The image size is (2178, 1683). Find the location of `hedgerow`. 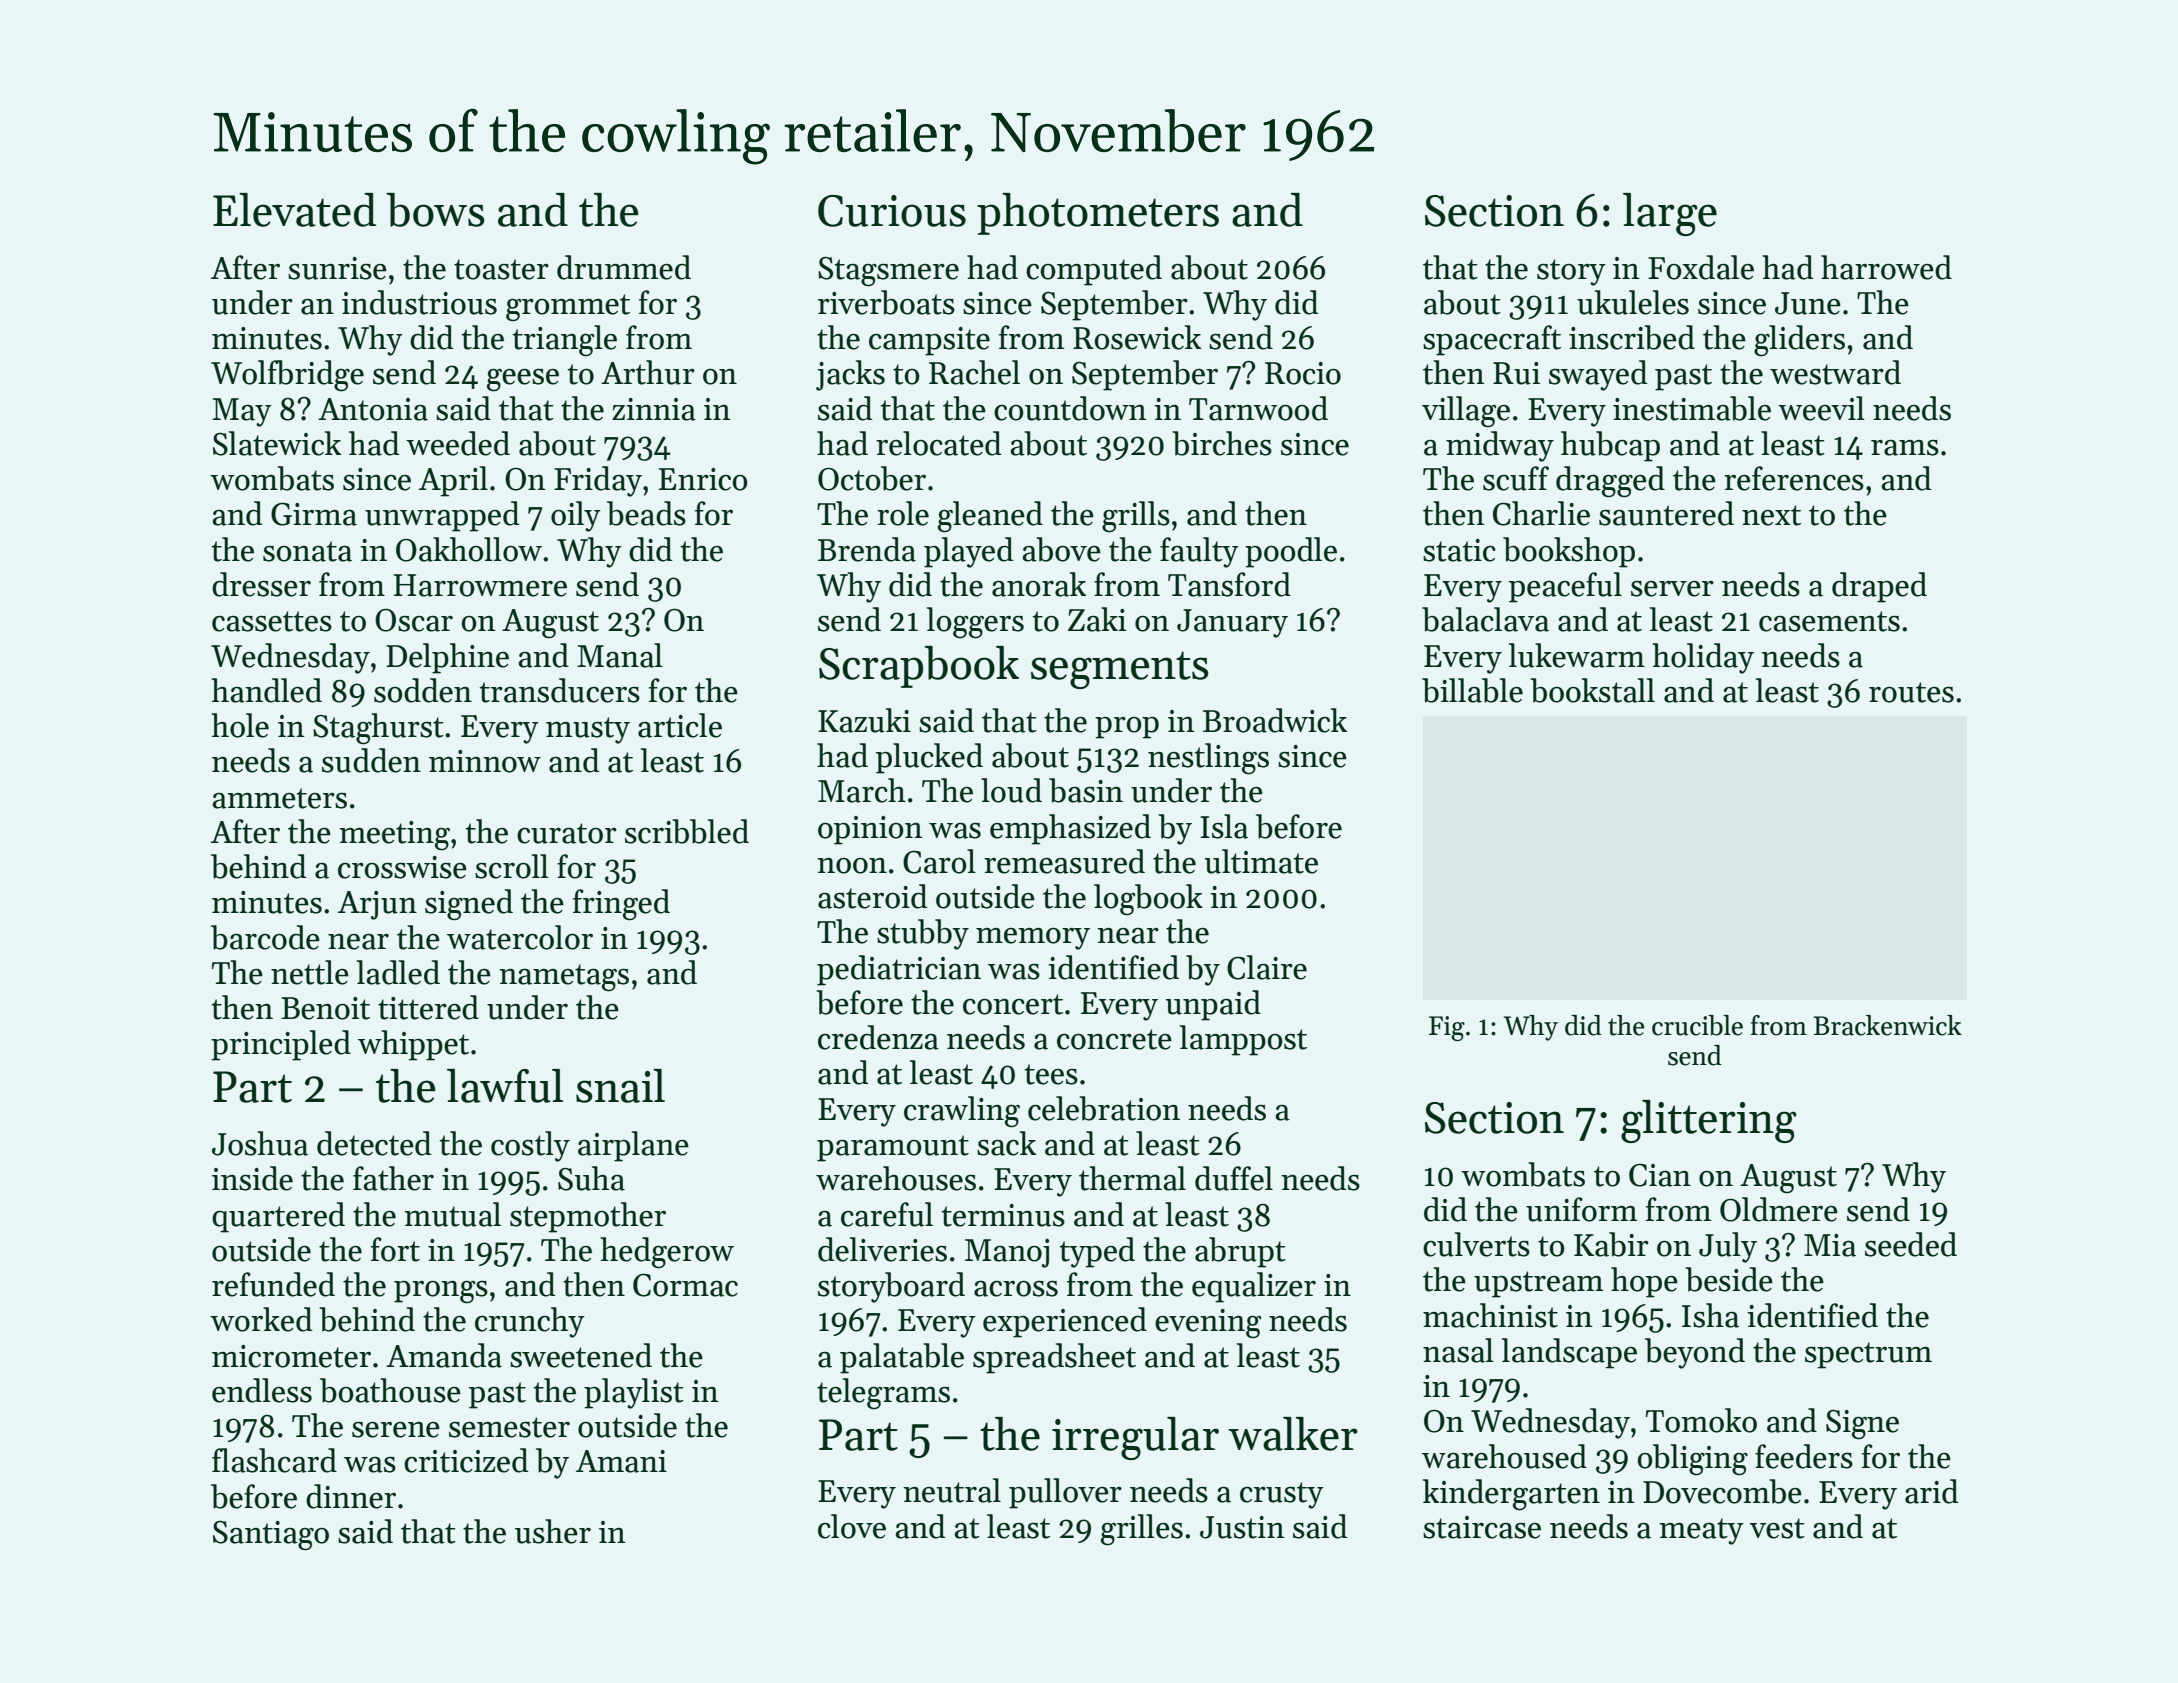

hedgerow is located at coordinates (667, 1253).
